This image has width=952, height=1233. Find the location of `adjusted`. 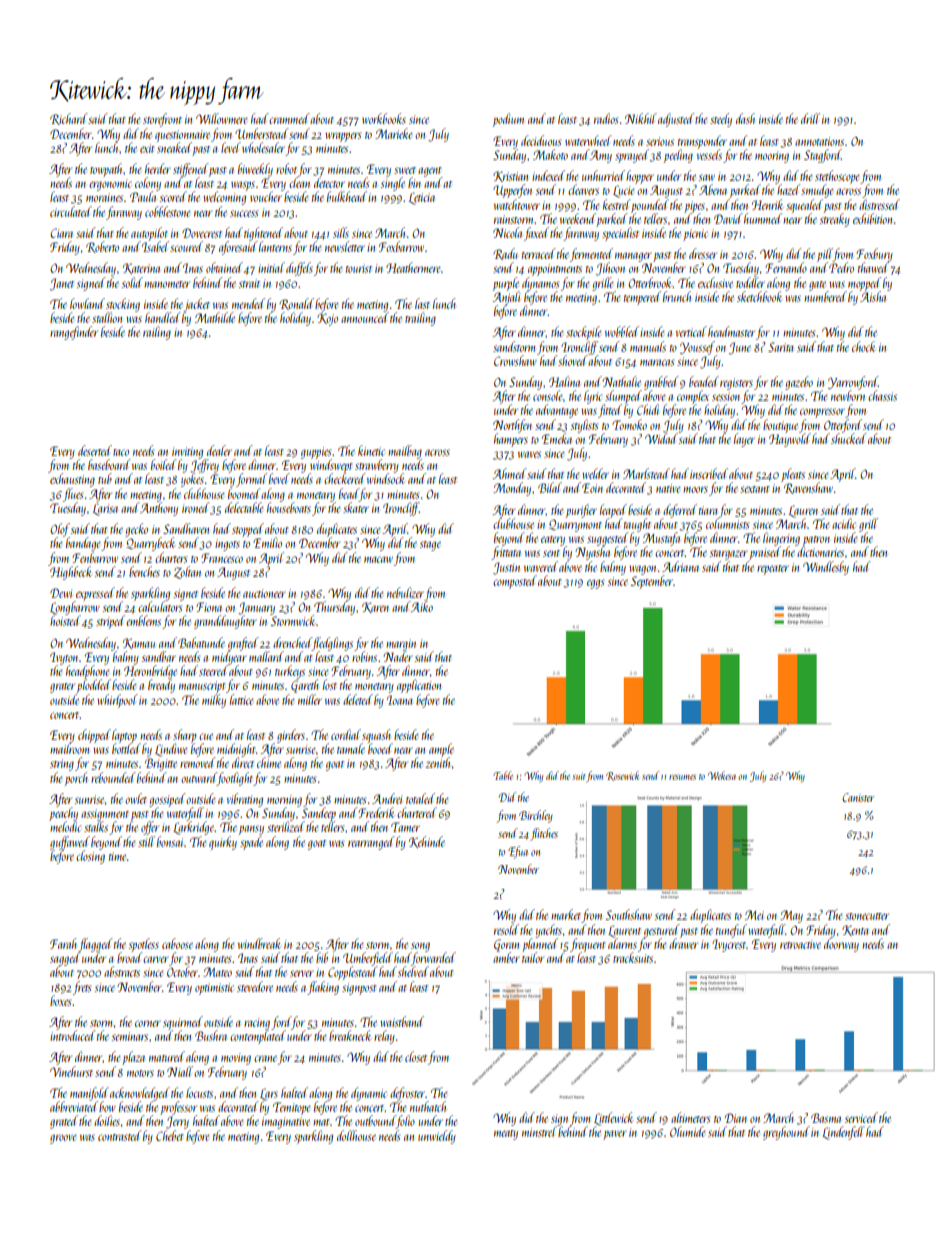

adjusted is located at coordinates (676, 120).
